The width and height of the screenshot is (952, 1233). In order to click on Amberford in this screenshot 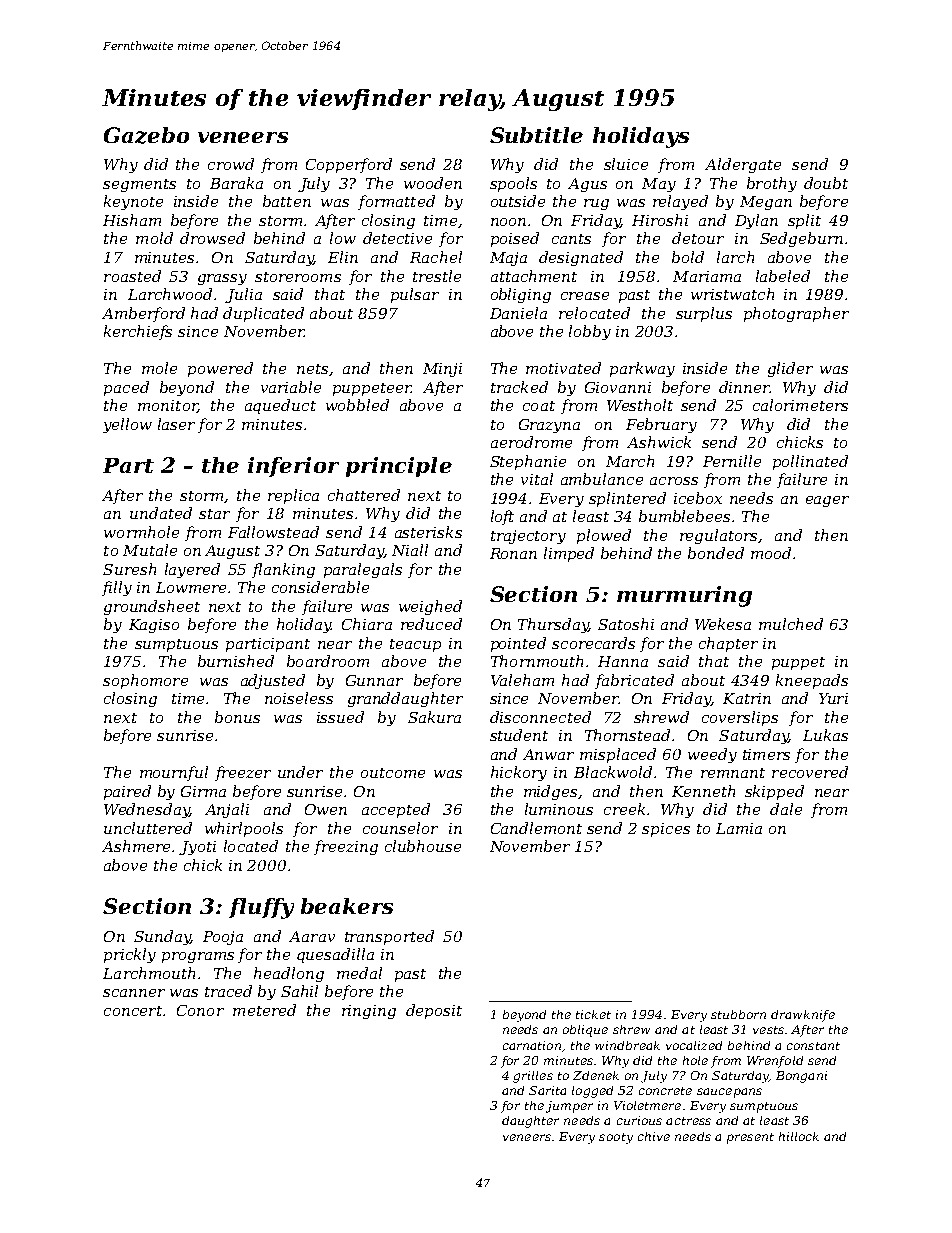, I will do `click(143, 314)`.
